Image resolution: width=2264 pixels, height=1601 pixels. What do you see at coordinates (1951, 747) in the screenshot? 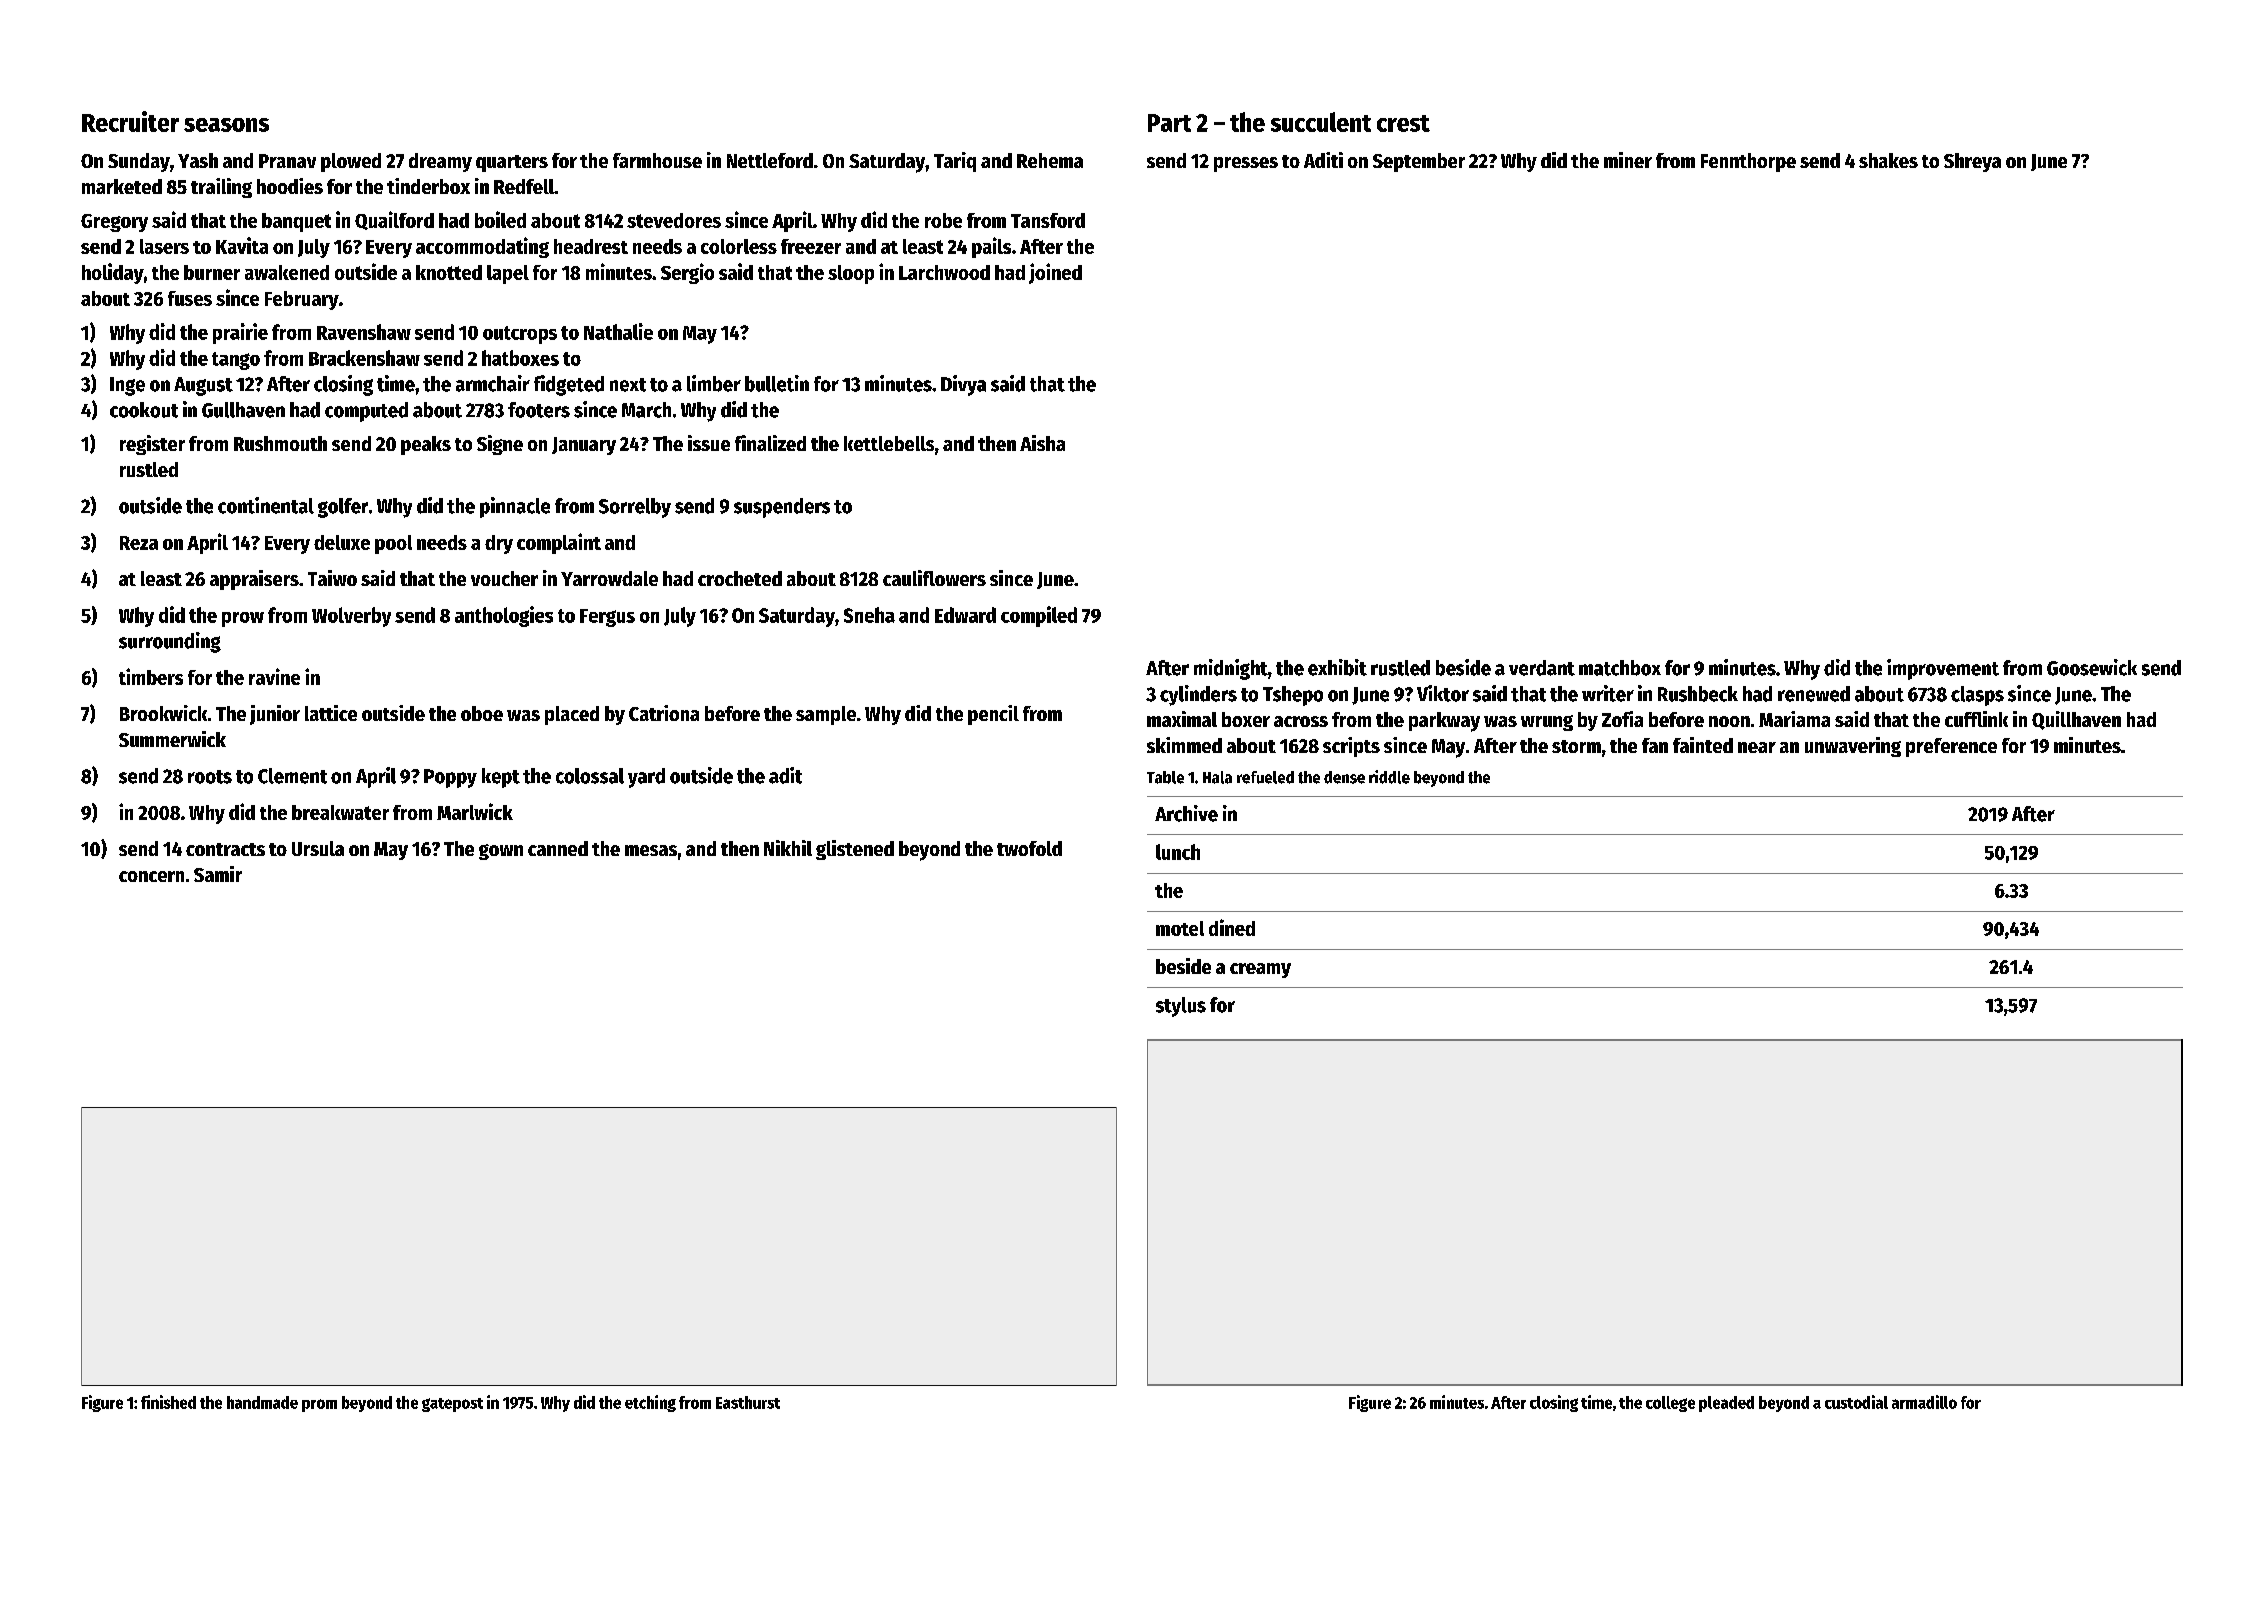
I see `preference` at bounding box center [1951, 747].
